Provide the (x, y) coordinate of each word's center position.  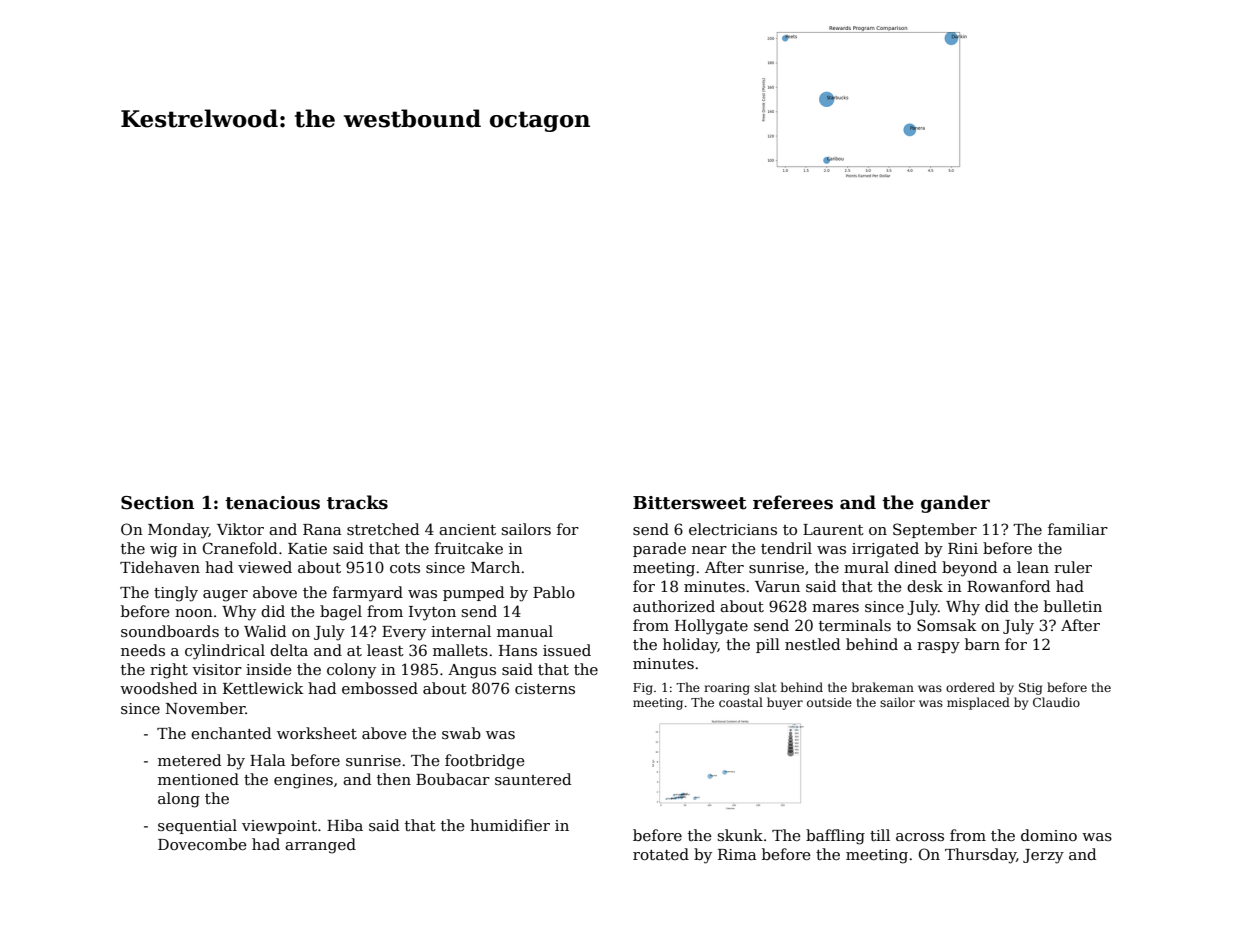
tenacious (272, 503)
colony (351, 671)
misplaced (978, 703)
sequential (197, 826)
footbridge (485, 762)
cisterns (545, 688)
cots (405, 568)
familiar (1078, 529)
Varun (777, 586)
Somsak (947, 625)
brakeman (883, 687)
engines (303, 781)
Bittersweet (690, 503)
